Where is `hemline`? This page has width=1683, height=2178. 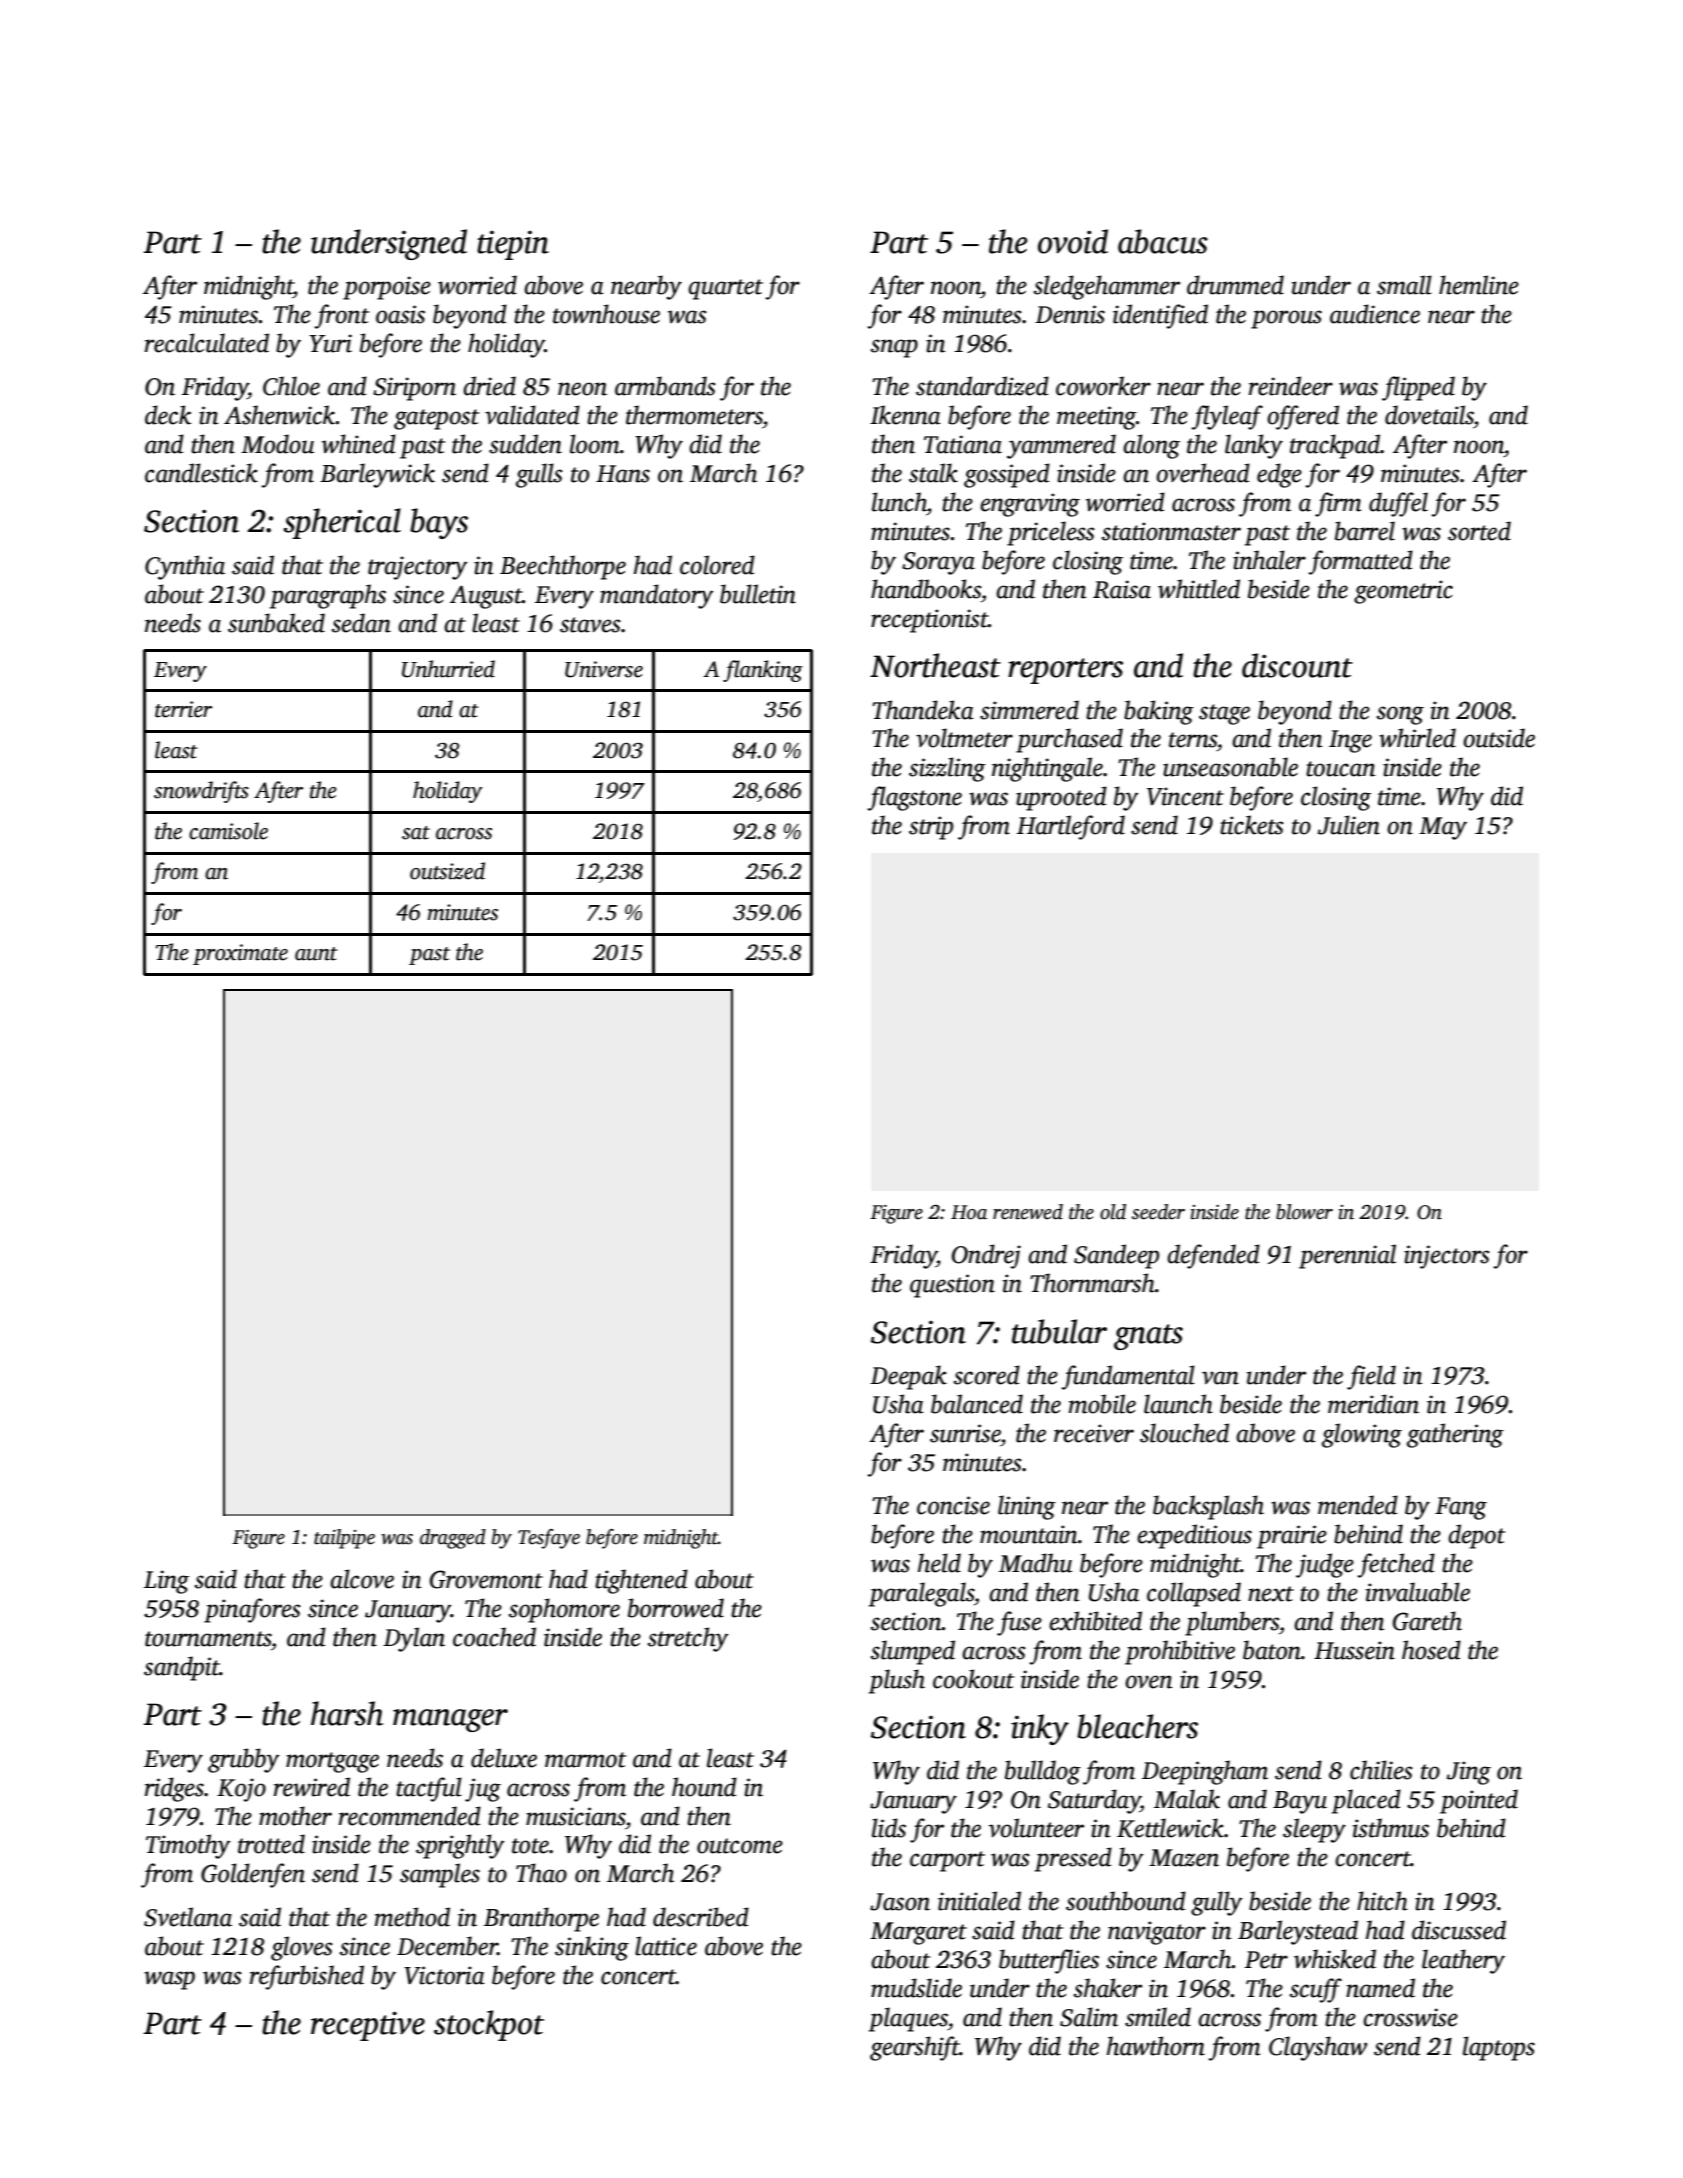 hemline is located at coordinates (1479, 285).
